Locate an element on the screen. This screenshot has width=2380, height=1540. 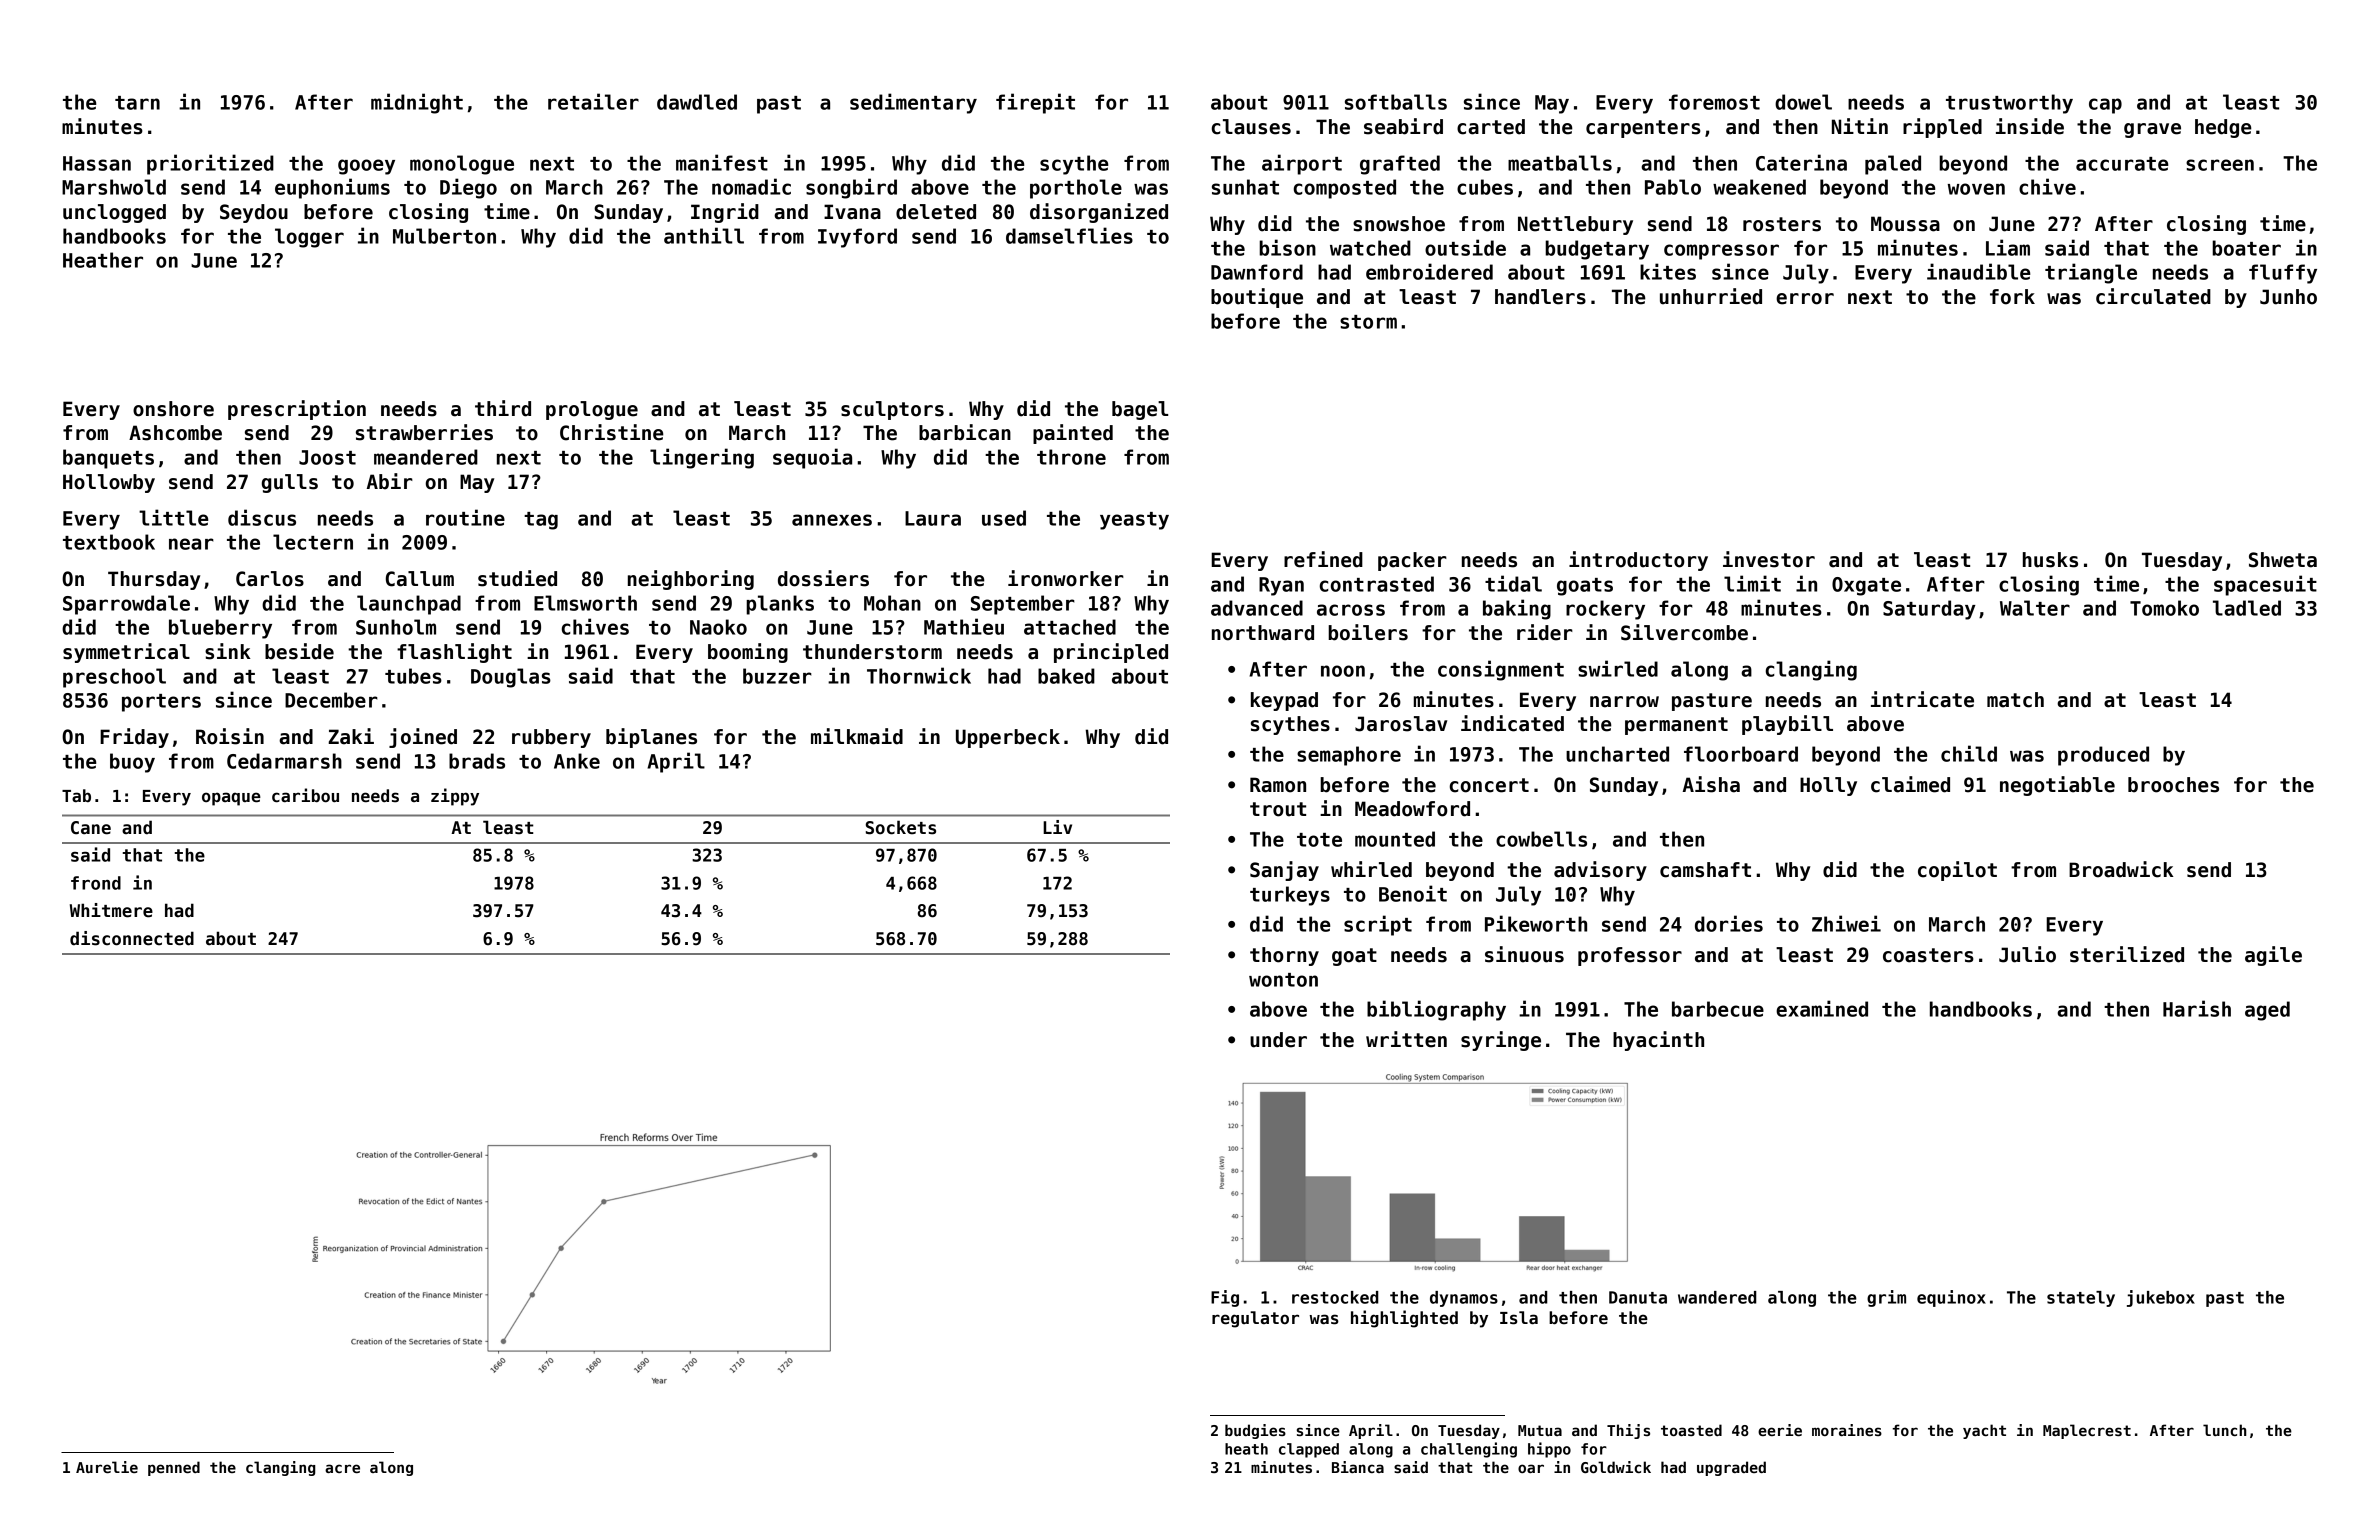
budgies is located at coordinates (1255, 1431).
